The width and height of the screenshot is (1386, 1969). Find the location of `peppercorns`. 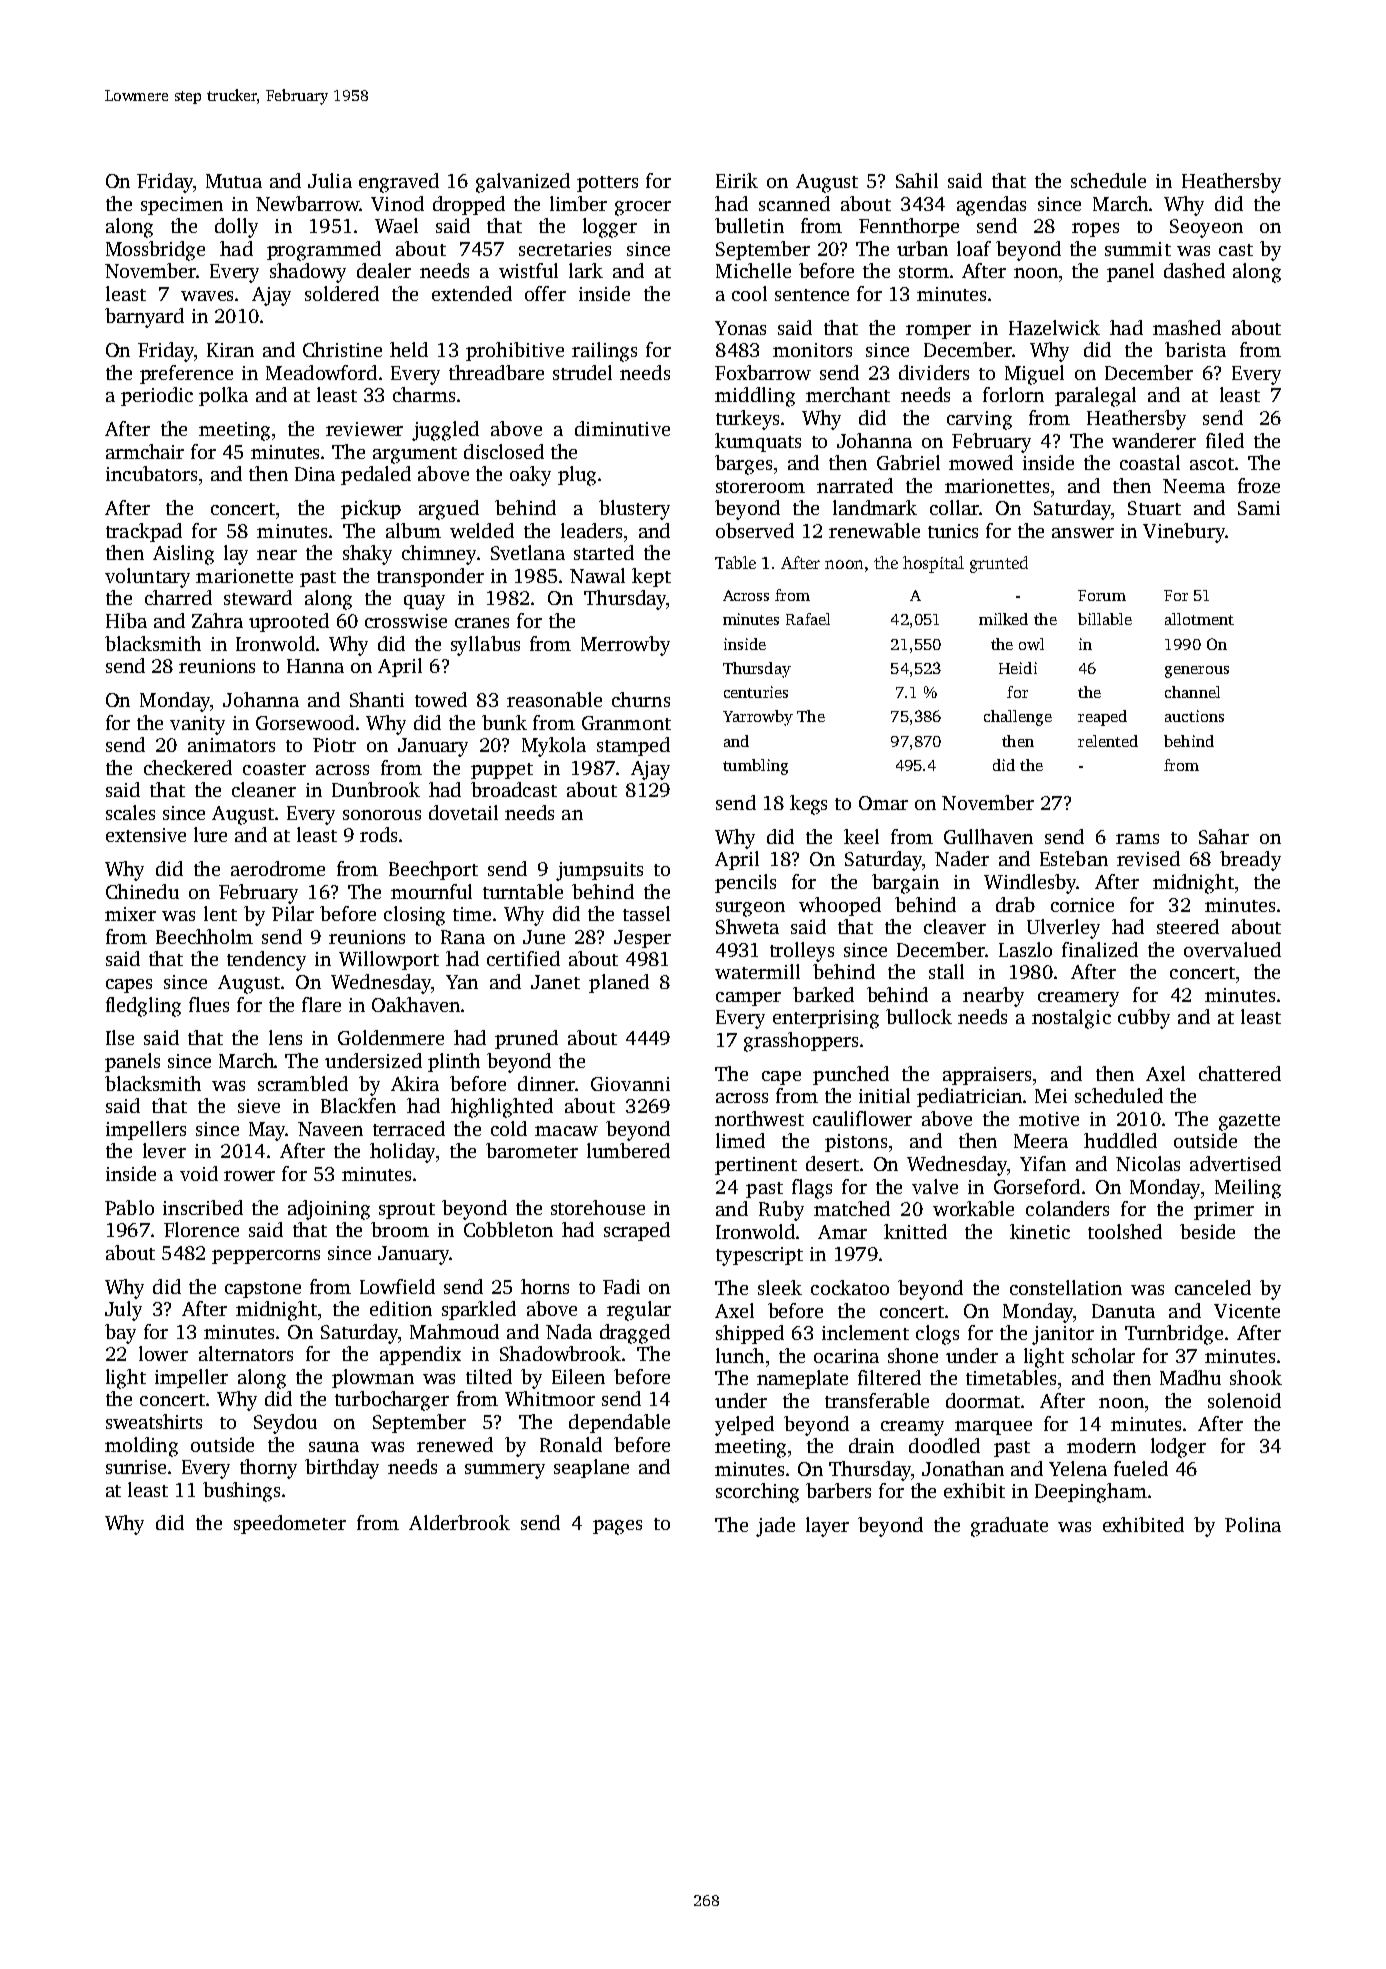

peppercorns is located at coordinates (266, 1257).
